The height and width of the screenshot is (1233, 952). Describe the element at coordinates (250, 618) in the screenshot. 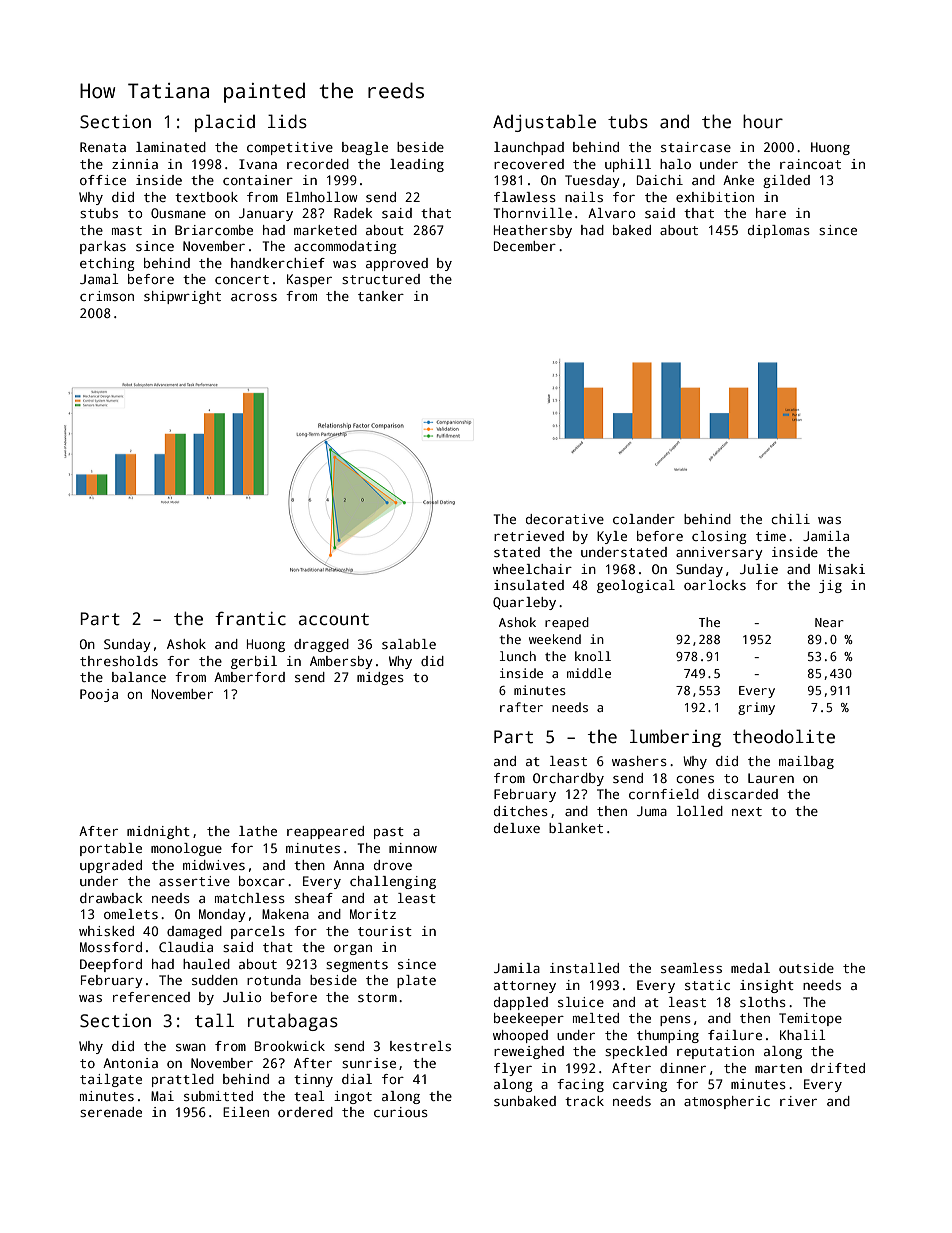

I see `frantic` at that location.
